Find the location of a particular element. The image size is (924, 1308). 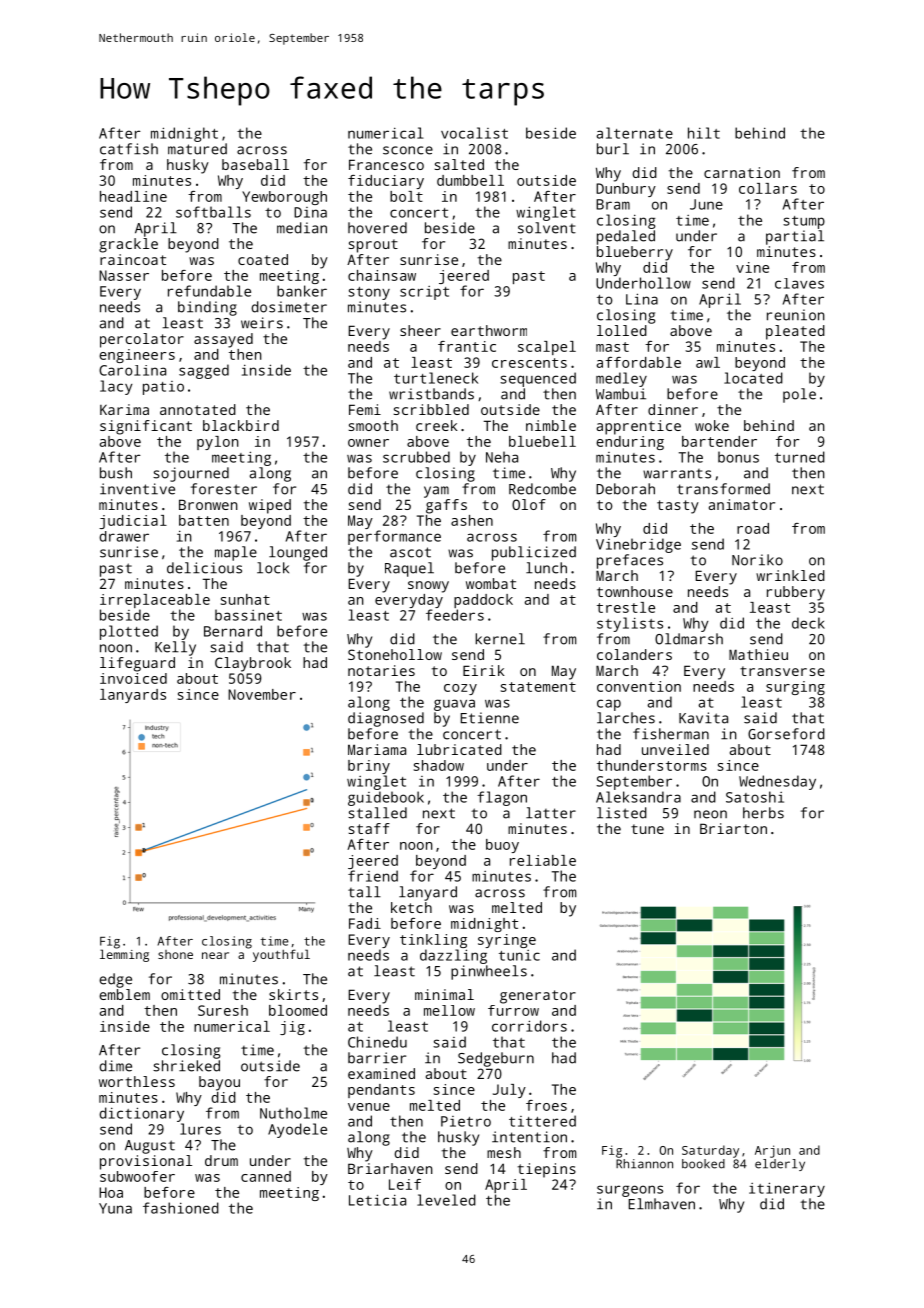

apprentice is located at coordinates (639, 427).
